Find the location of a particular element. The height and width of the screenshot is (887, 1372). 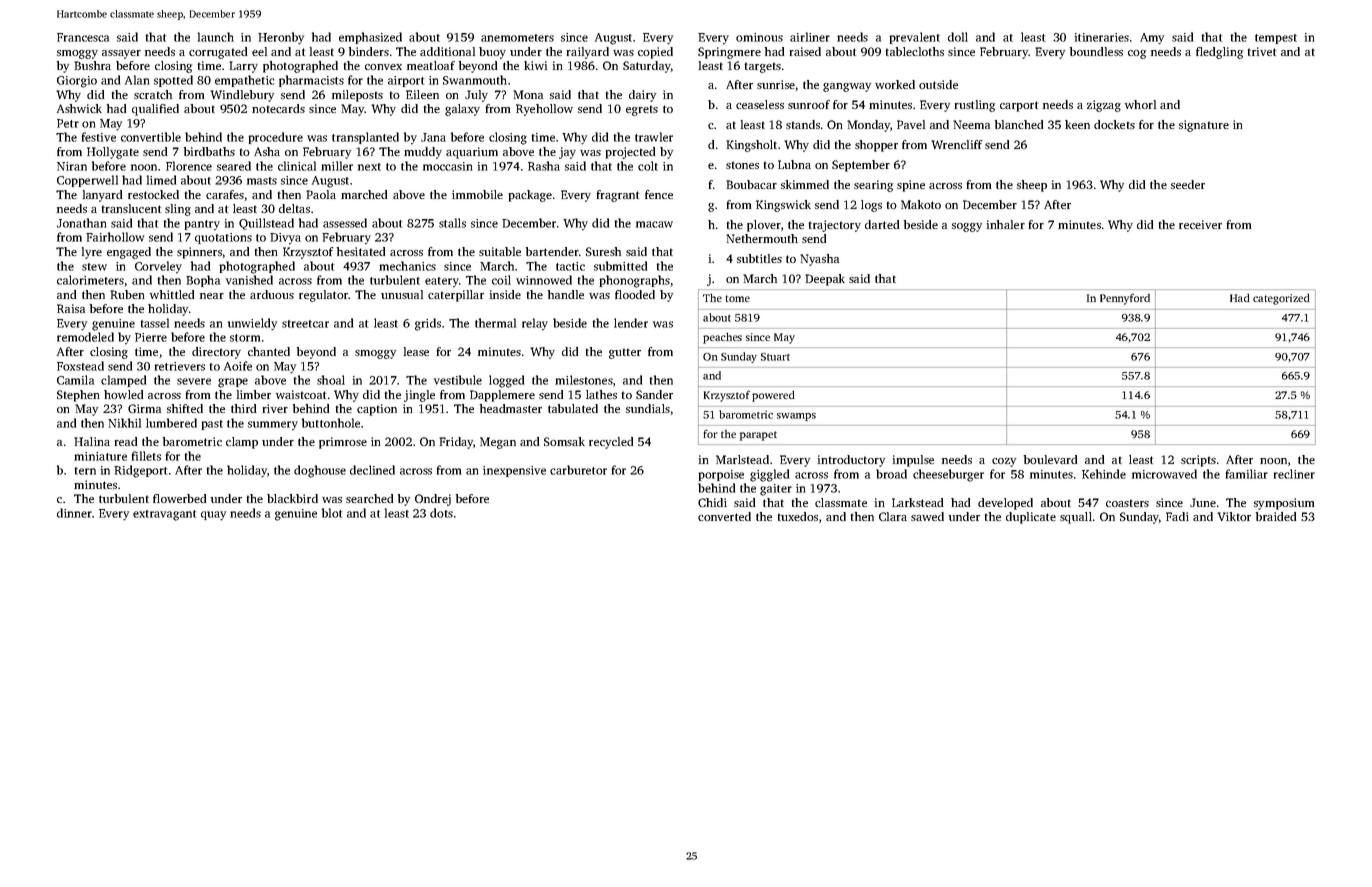

prevalent is located at coordinates (915, 38).
